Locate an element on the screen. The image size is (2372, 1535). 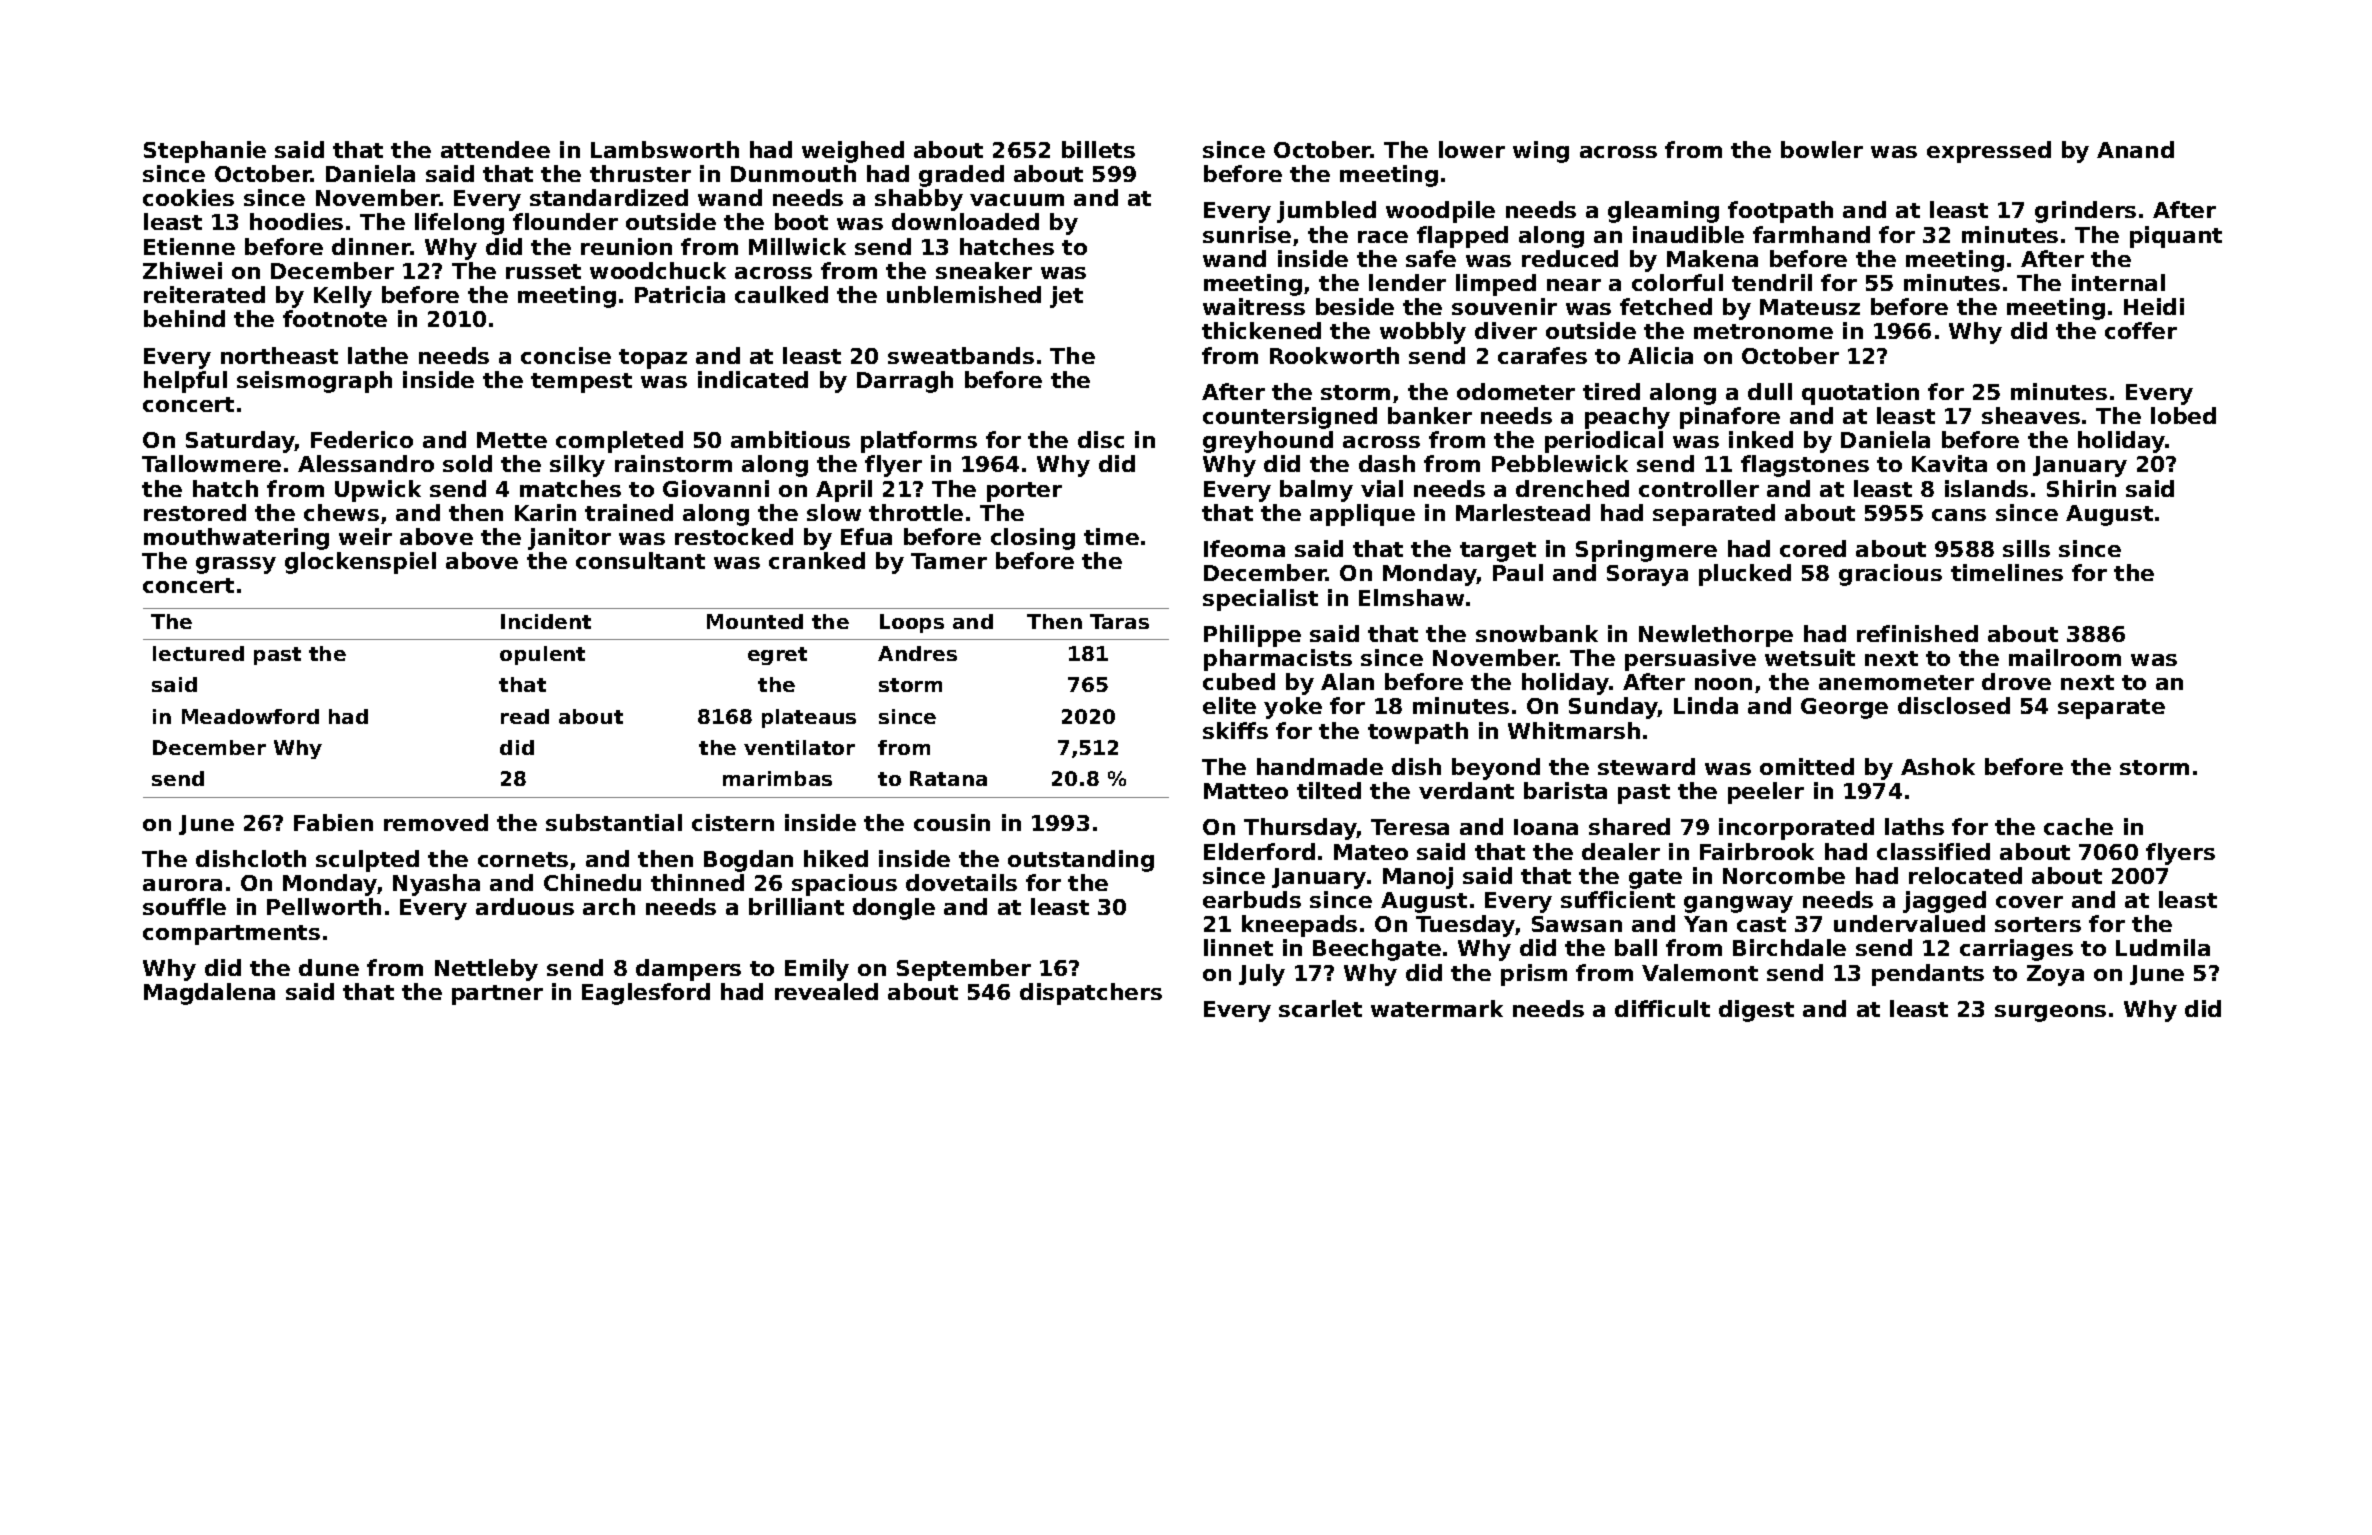
billets is located at coordinates (1098, 149).
